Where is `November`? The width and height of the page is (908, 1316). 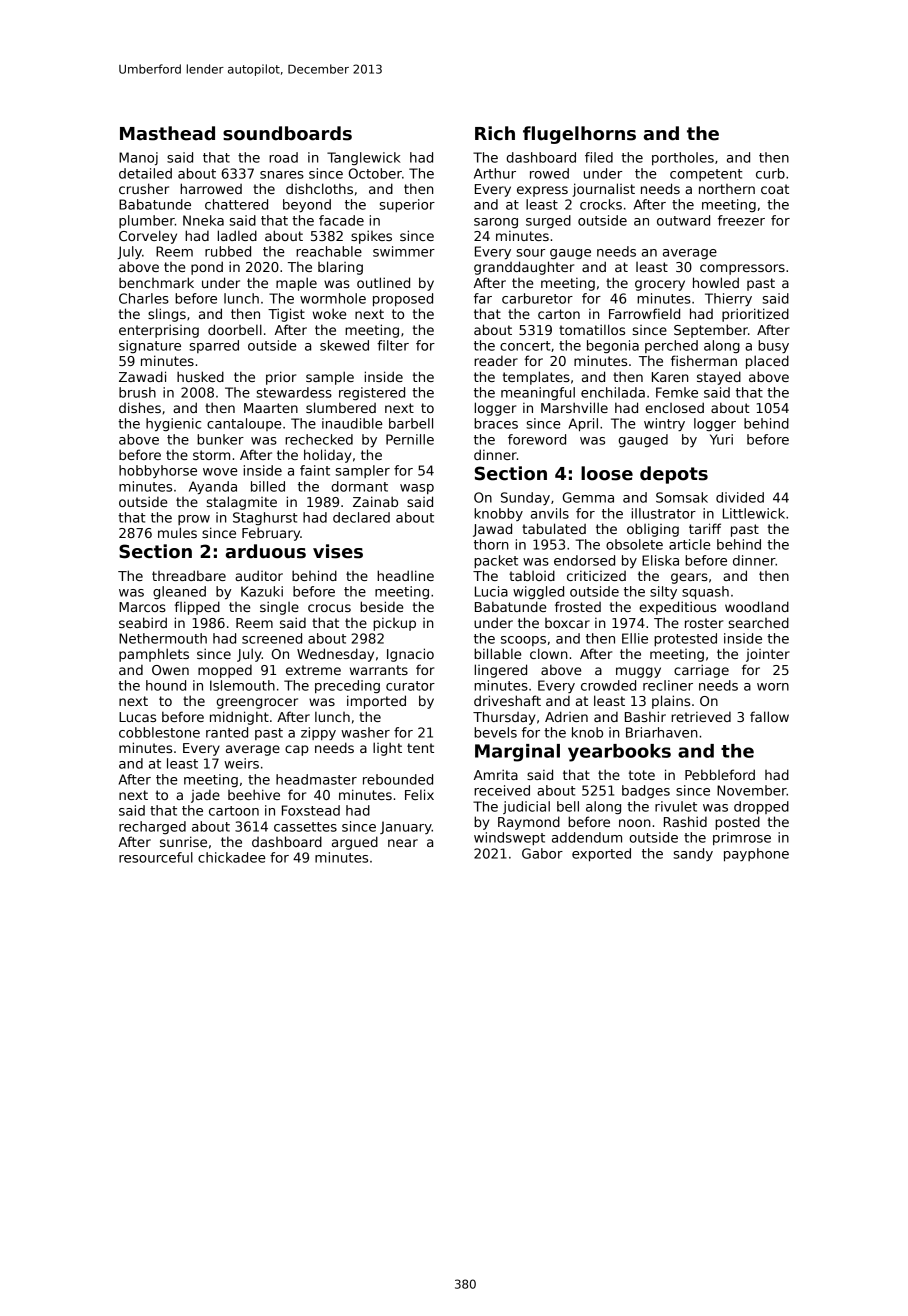 November is located at coordinates (752, 790).
